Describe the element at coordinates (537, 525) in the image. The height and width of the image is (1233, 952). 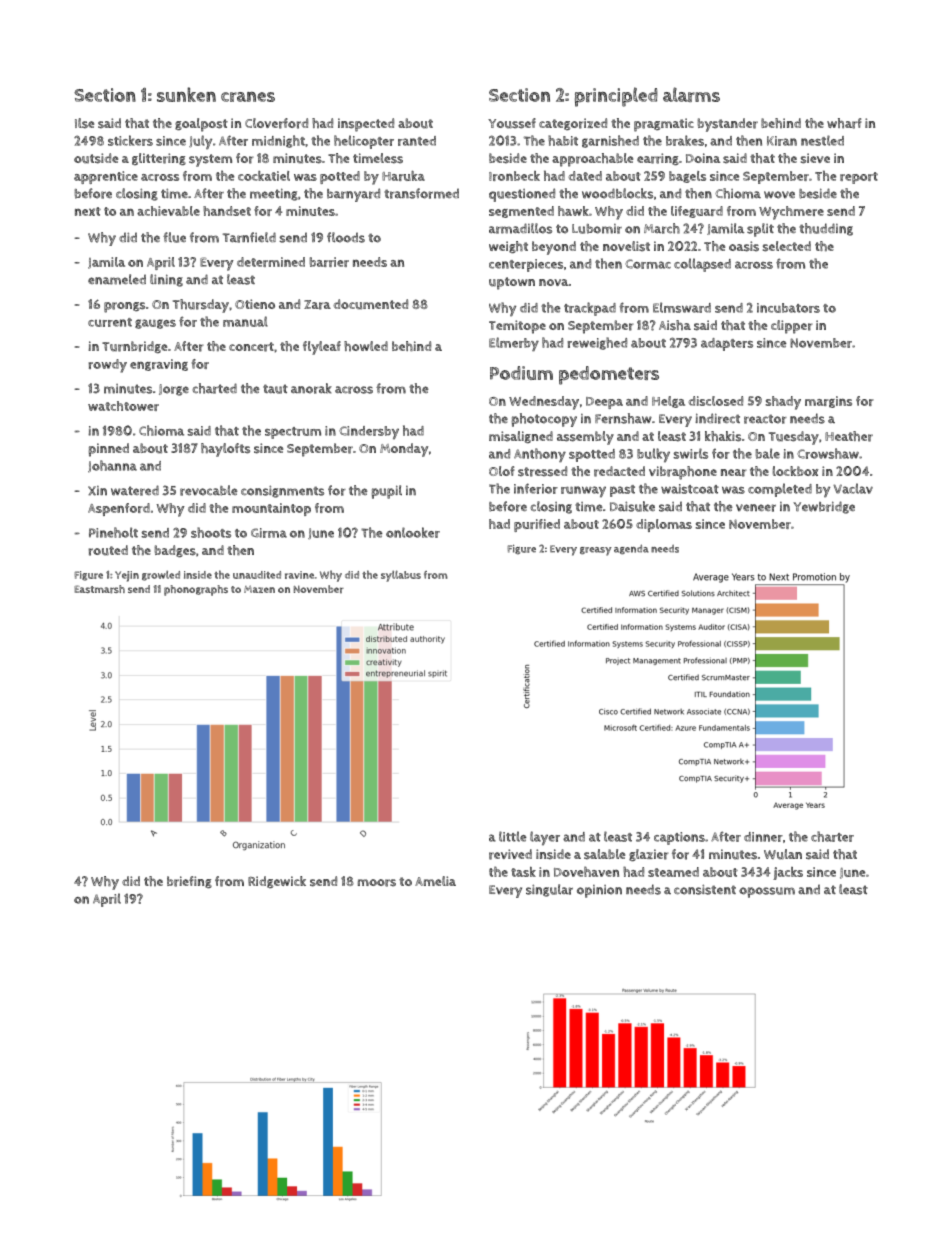
I see `purified` at that location.
